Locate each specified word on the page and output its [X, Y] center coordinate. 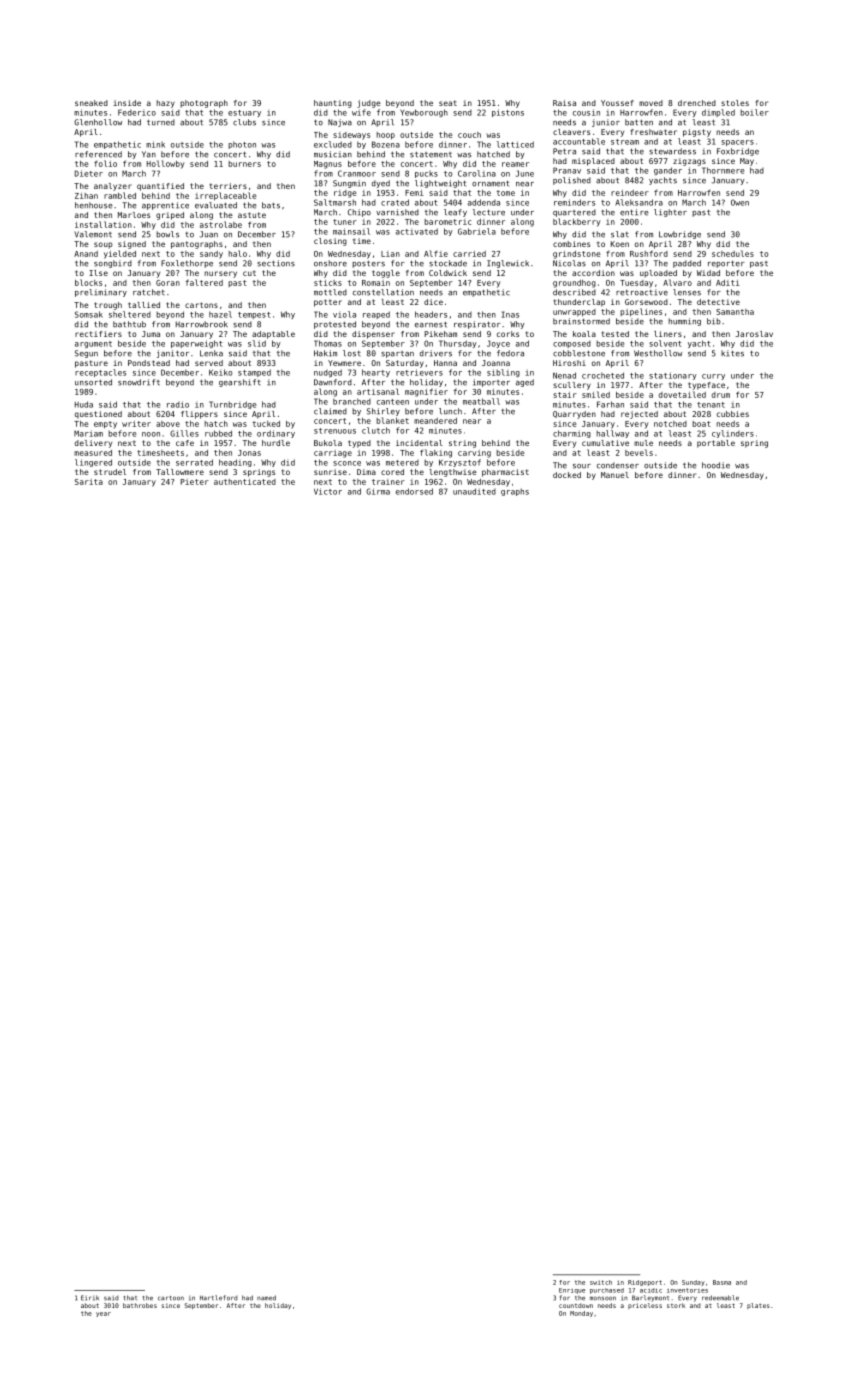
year [103, 1314]
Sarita [89, 482]
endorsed [414, 491]
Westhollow [658, 353]
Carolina [477, 173]
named [266, 1298]
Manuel [615, 475]
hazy [166, 104]
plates [758, 1306]
